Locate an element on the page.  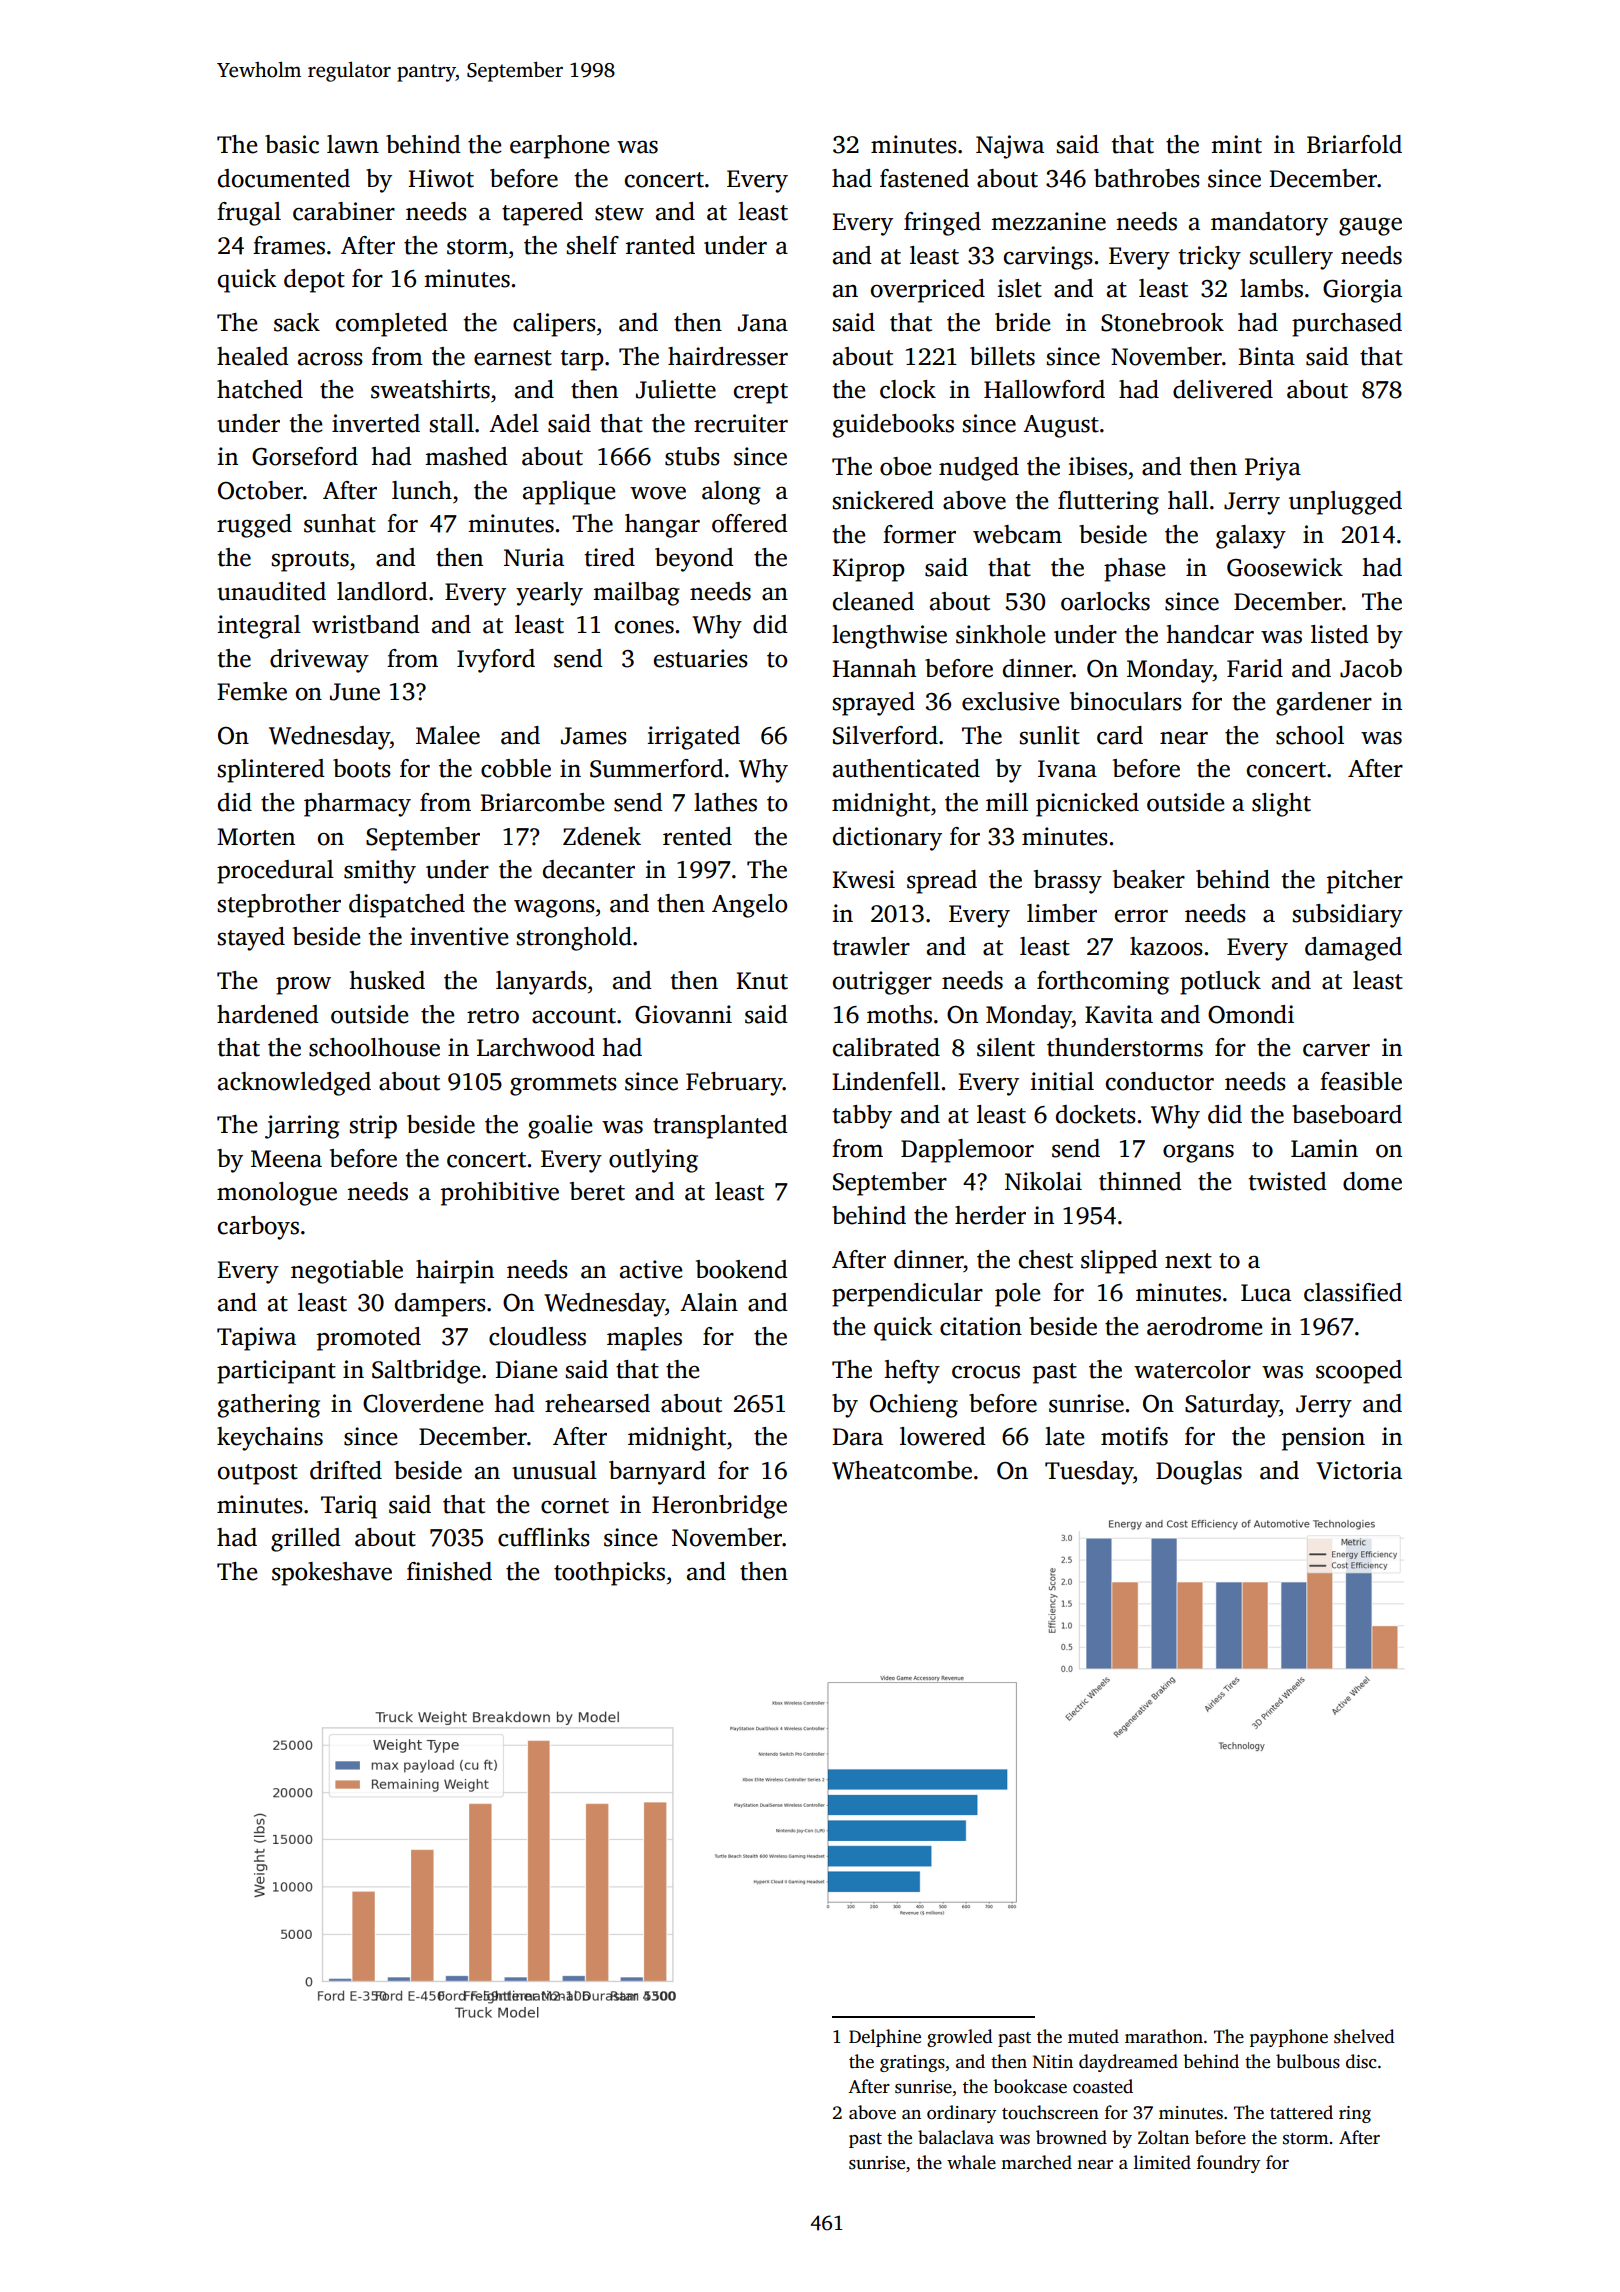
scullery is located at coordinates (1291, 258).
